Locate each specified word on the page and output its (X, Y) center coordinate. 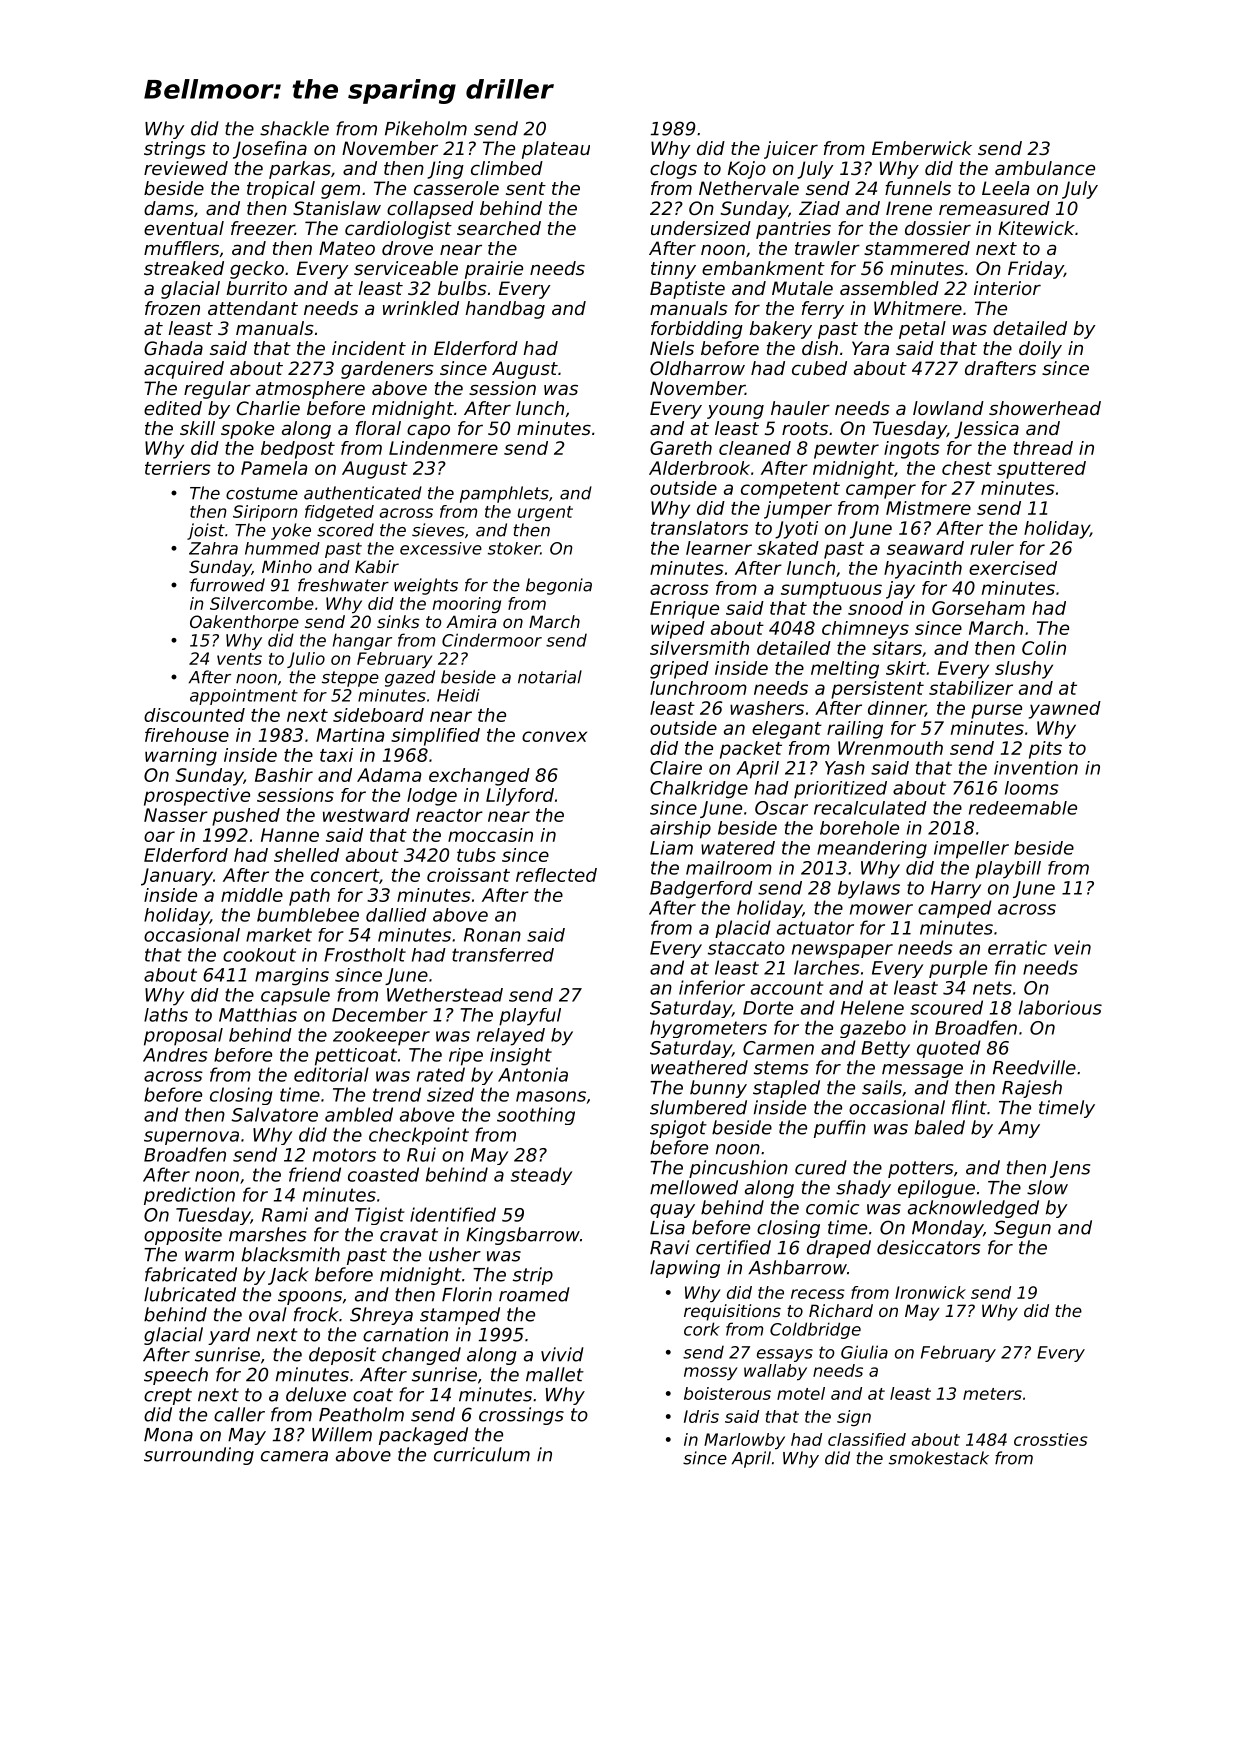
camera (294, 1456)
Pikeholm (426, 128)
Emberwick (922, 148)
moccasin (490, 835)
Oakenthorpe (244, 623)
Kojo (747, 170)
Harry (956, 890)
